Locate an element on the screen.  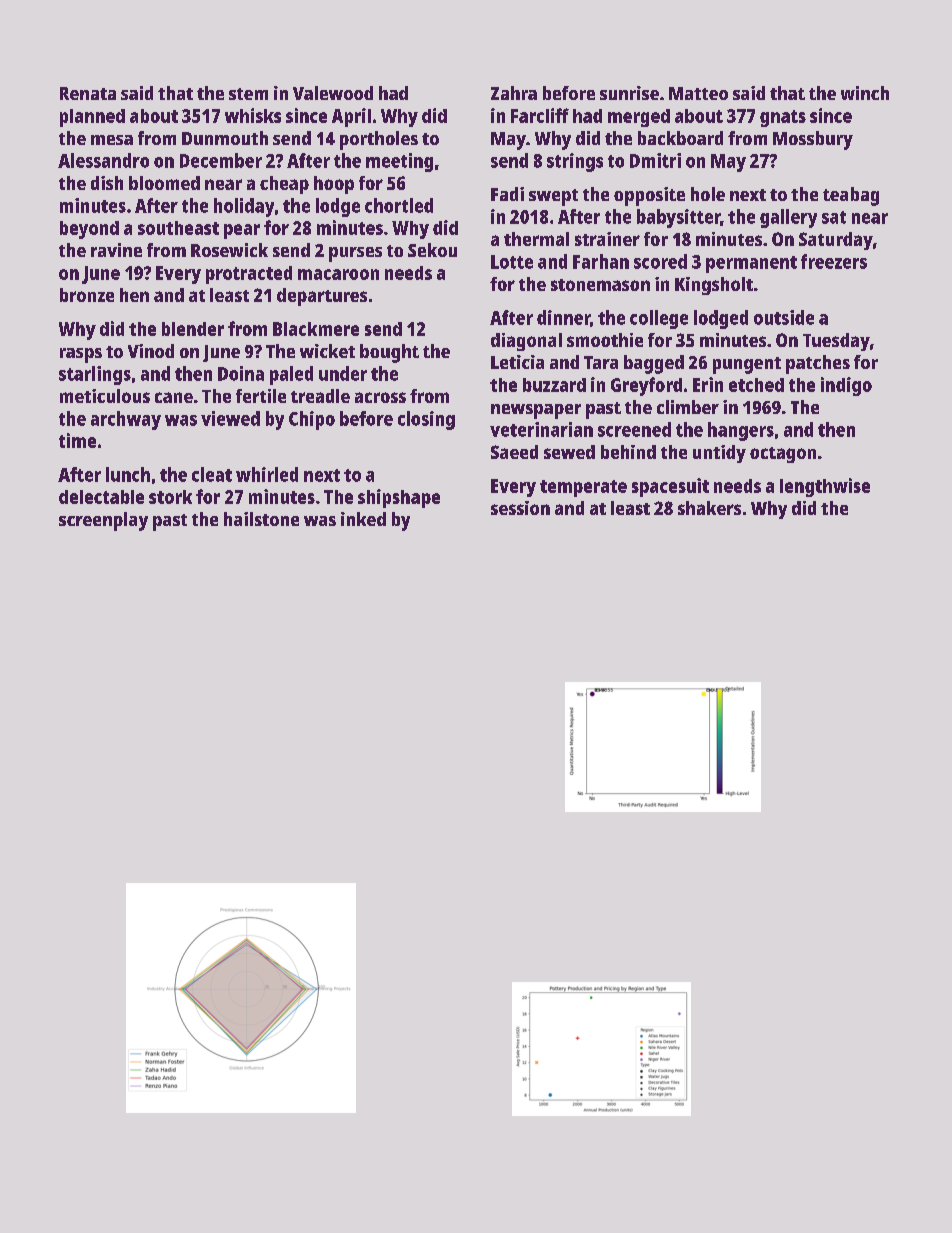
Saeed is located at coordinates (514, 452).
